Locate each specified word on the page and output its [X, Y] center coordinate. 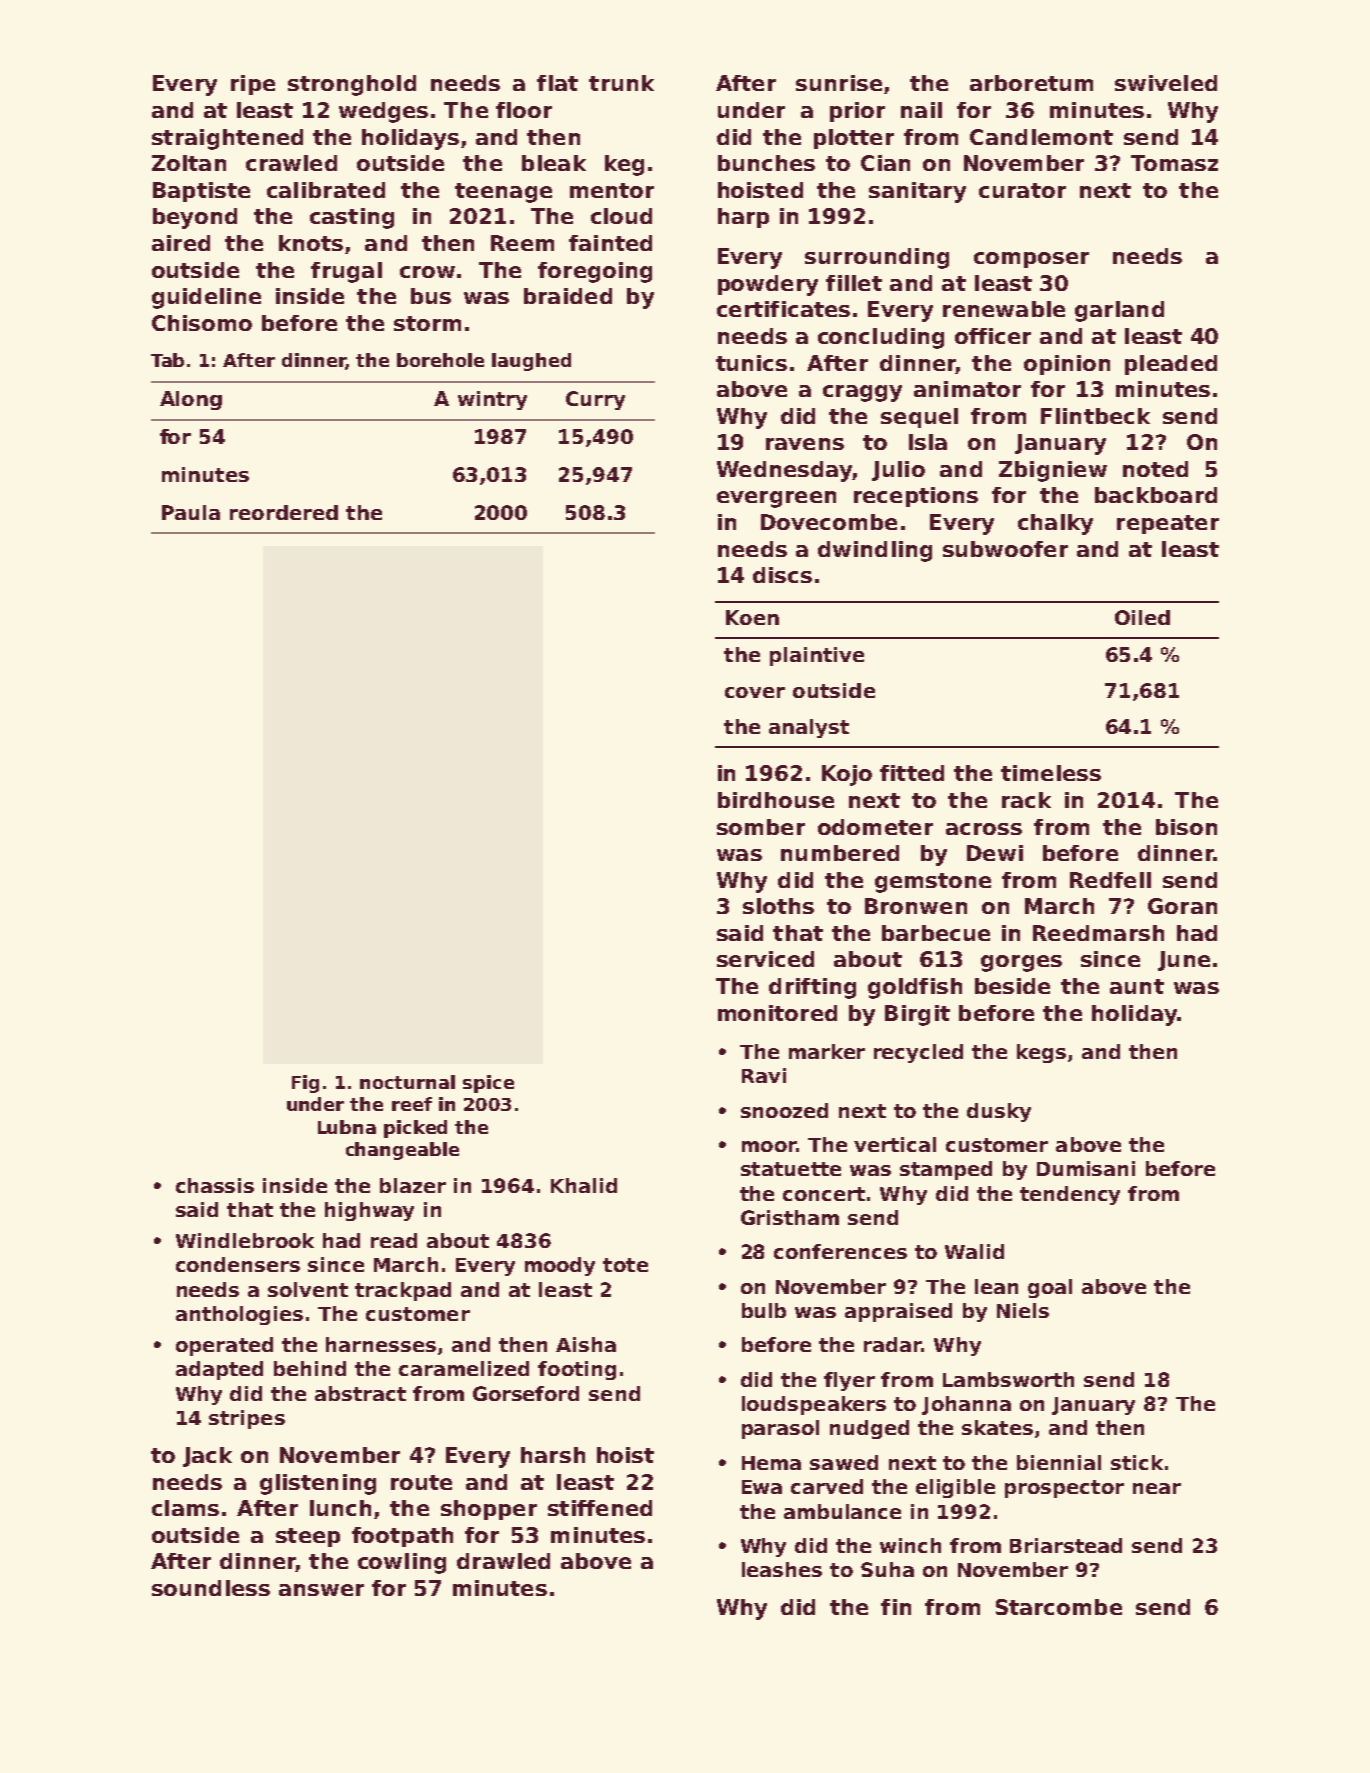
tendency [1070, 1195]
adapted [219, 1370]
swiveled [1166, 83]
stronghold [352, 85]
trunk [621, 83]
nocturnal [407, 1082]
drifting [812, 988]
